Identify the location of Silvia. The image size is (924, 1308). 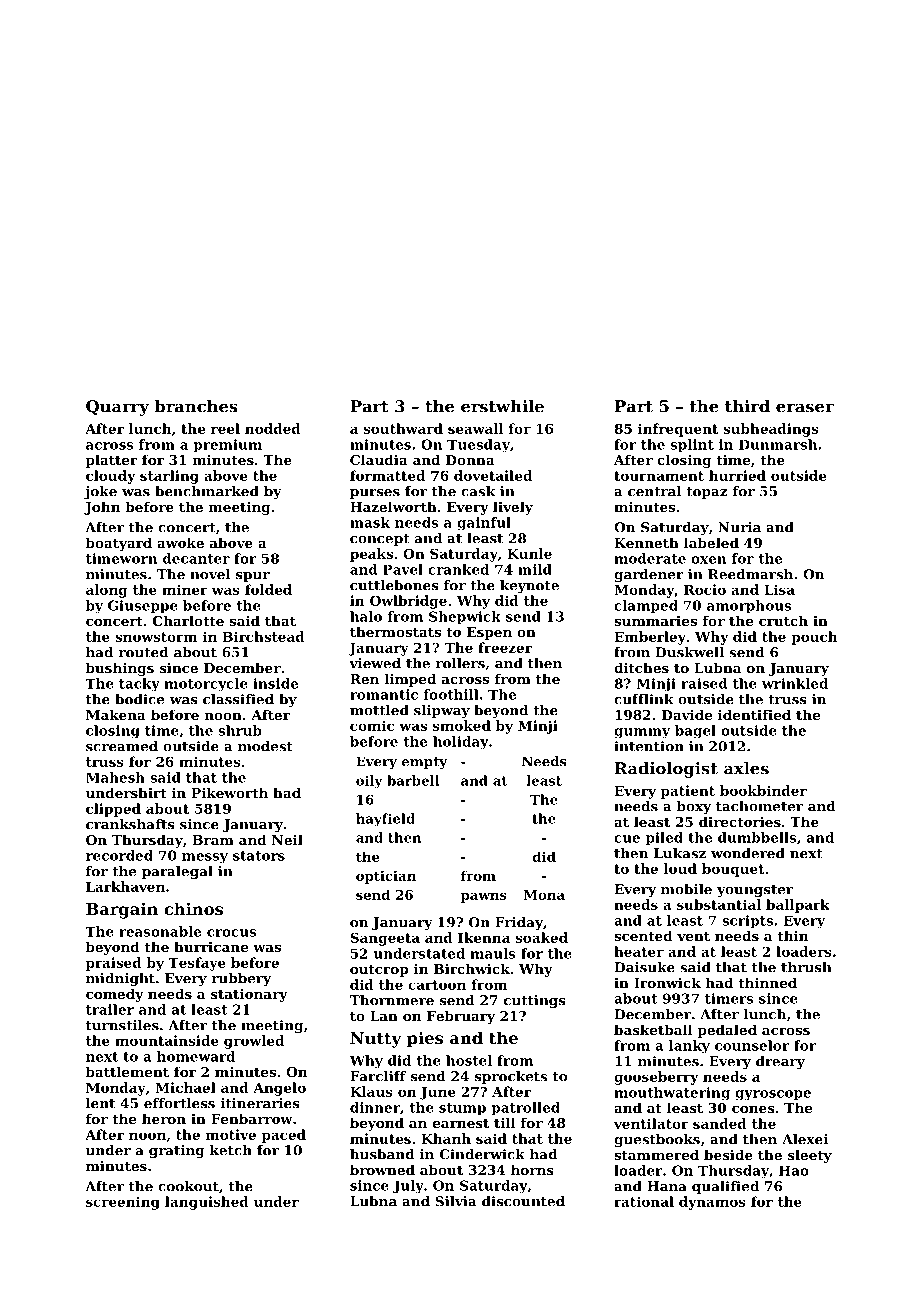
(456, 1201).
